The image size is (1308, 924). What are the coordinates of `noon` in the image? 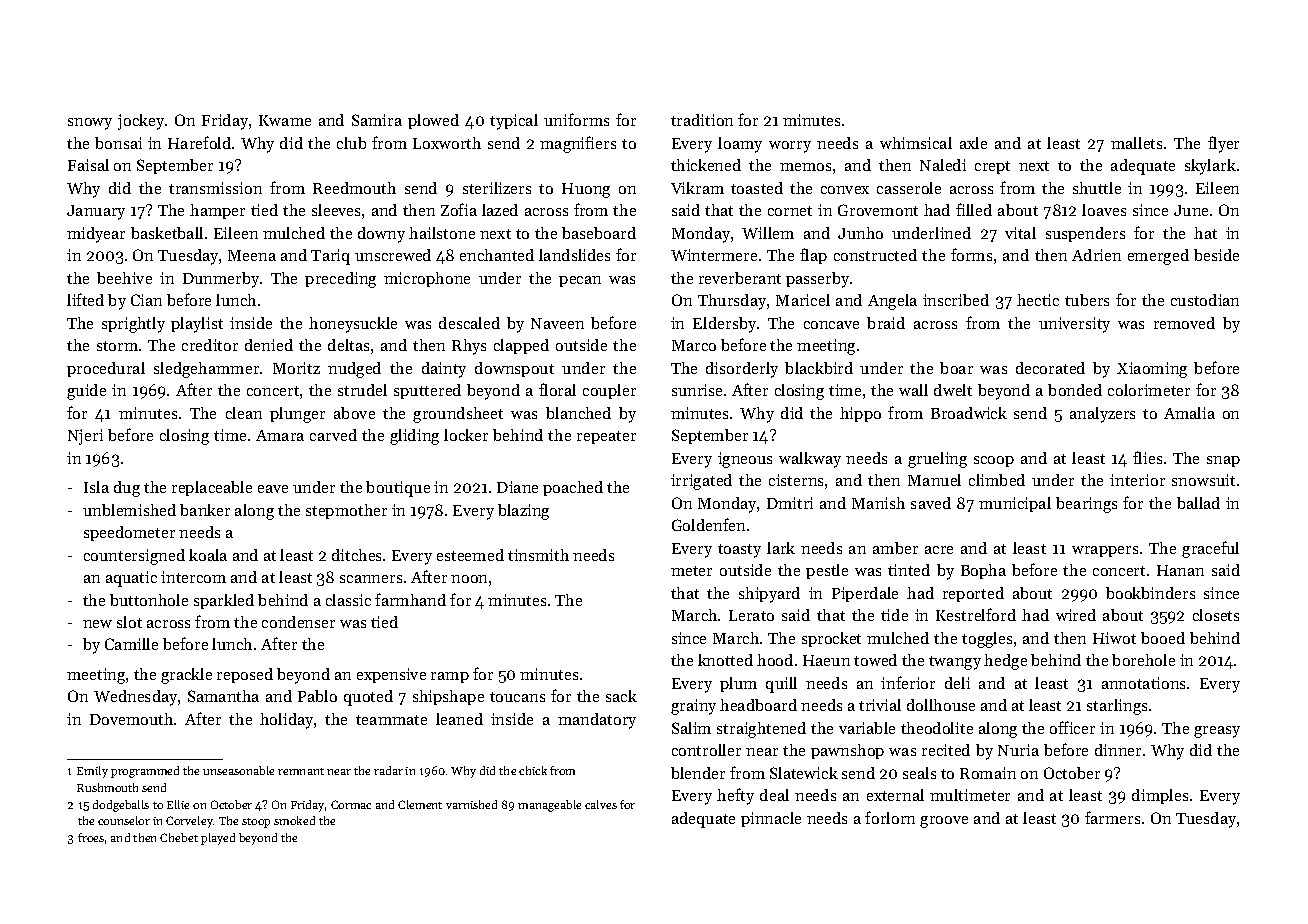 It's located at (469, 579).
